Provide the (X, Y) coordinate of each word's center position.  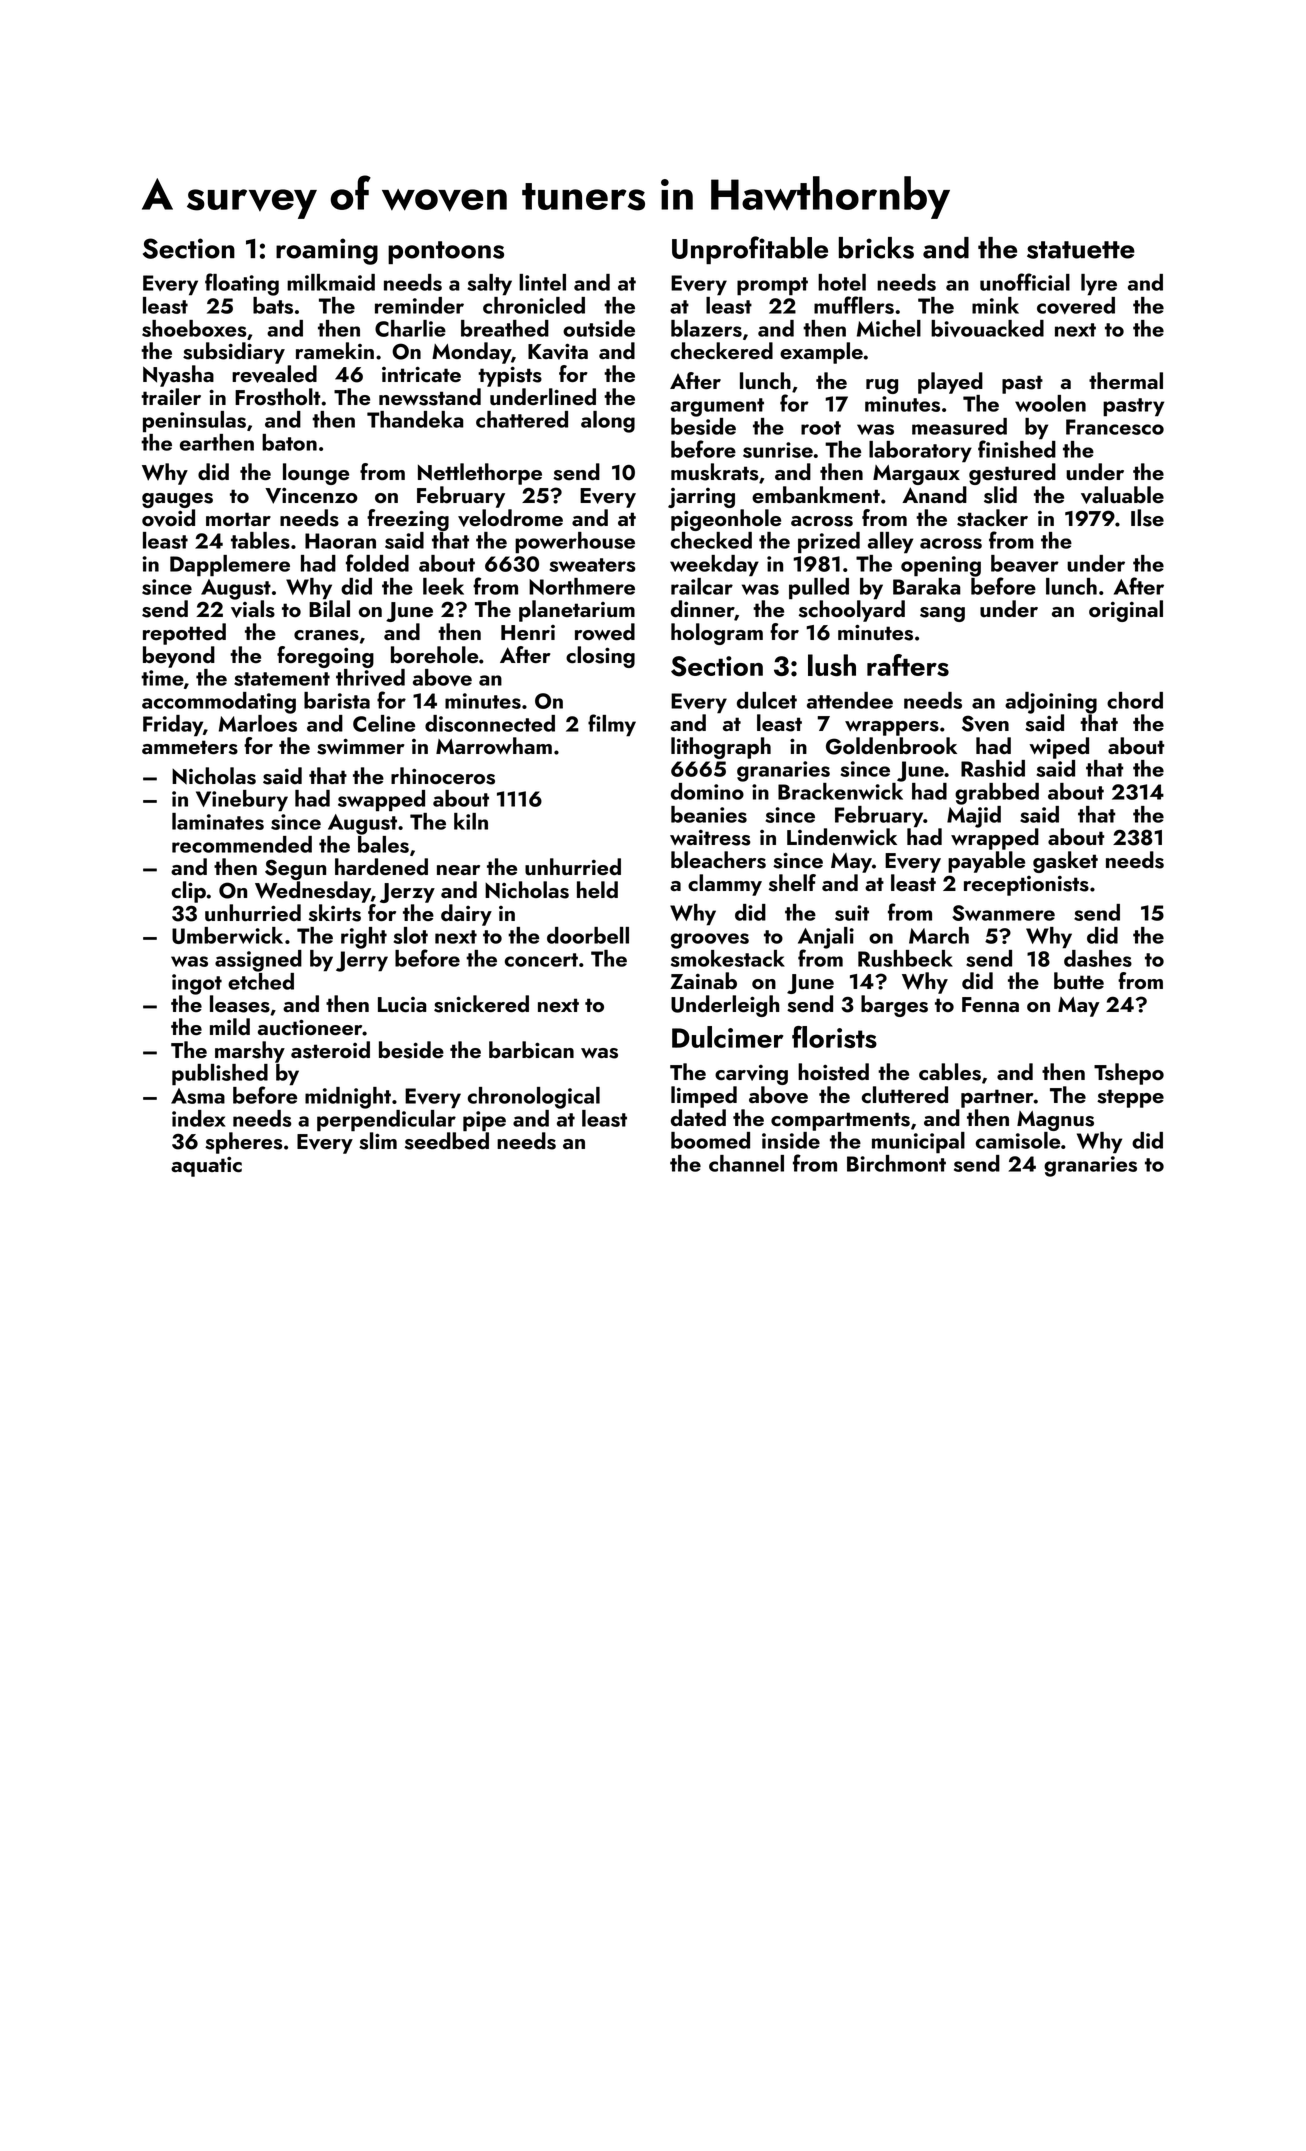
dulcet (767, 700)
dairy (466, 915)
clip (189, 892)
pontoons (446, 252)
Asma (198, 1096)
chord (1135, 700)
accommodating (219, 703)
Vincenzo (311, 495)
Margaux (916, 475)
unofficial (1025, 282)
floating (242, 284)
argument (717, 407)
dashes (1098, 958)
